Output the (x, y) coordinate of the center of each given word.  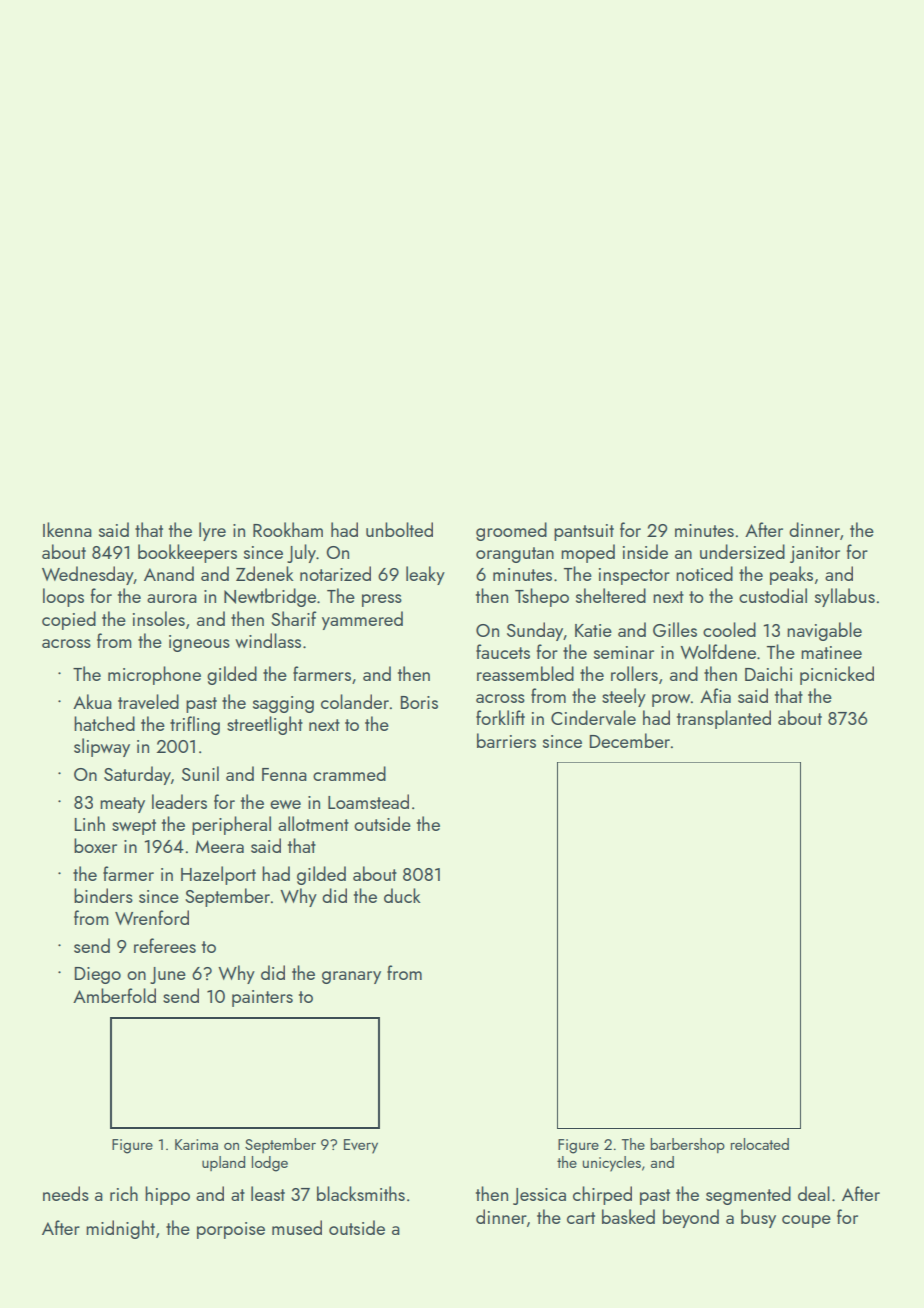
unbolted (399, 529)
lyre (212, 531)
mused (297, 1227)
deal (814, 1193)
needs (66, 1193)
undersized (742, 551)
